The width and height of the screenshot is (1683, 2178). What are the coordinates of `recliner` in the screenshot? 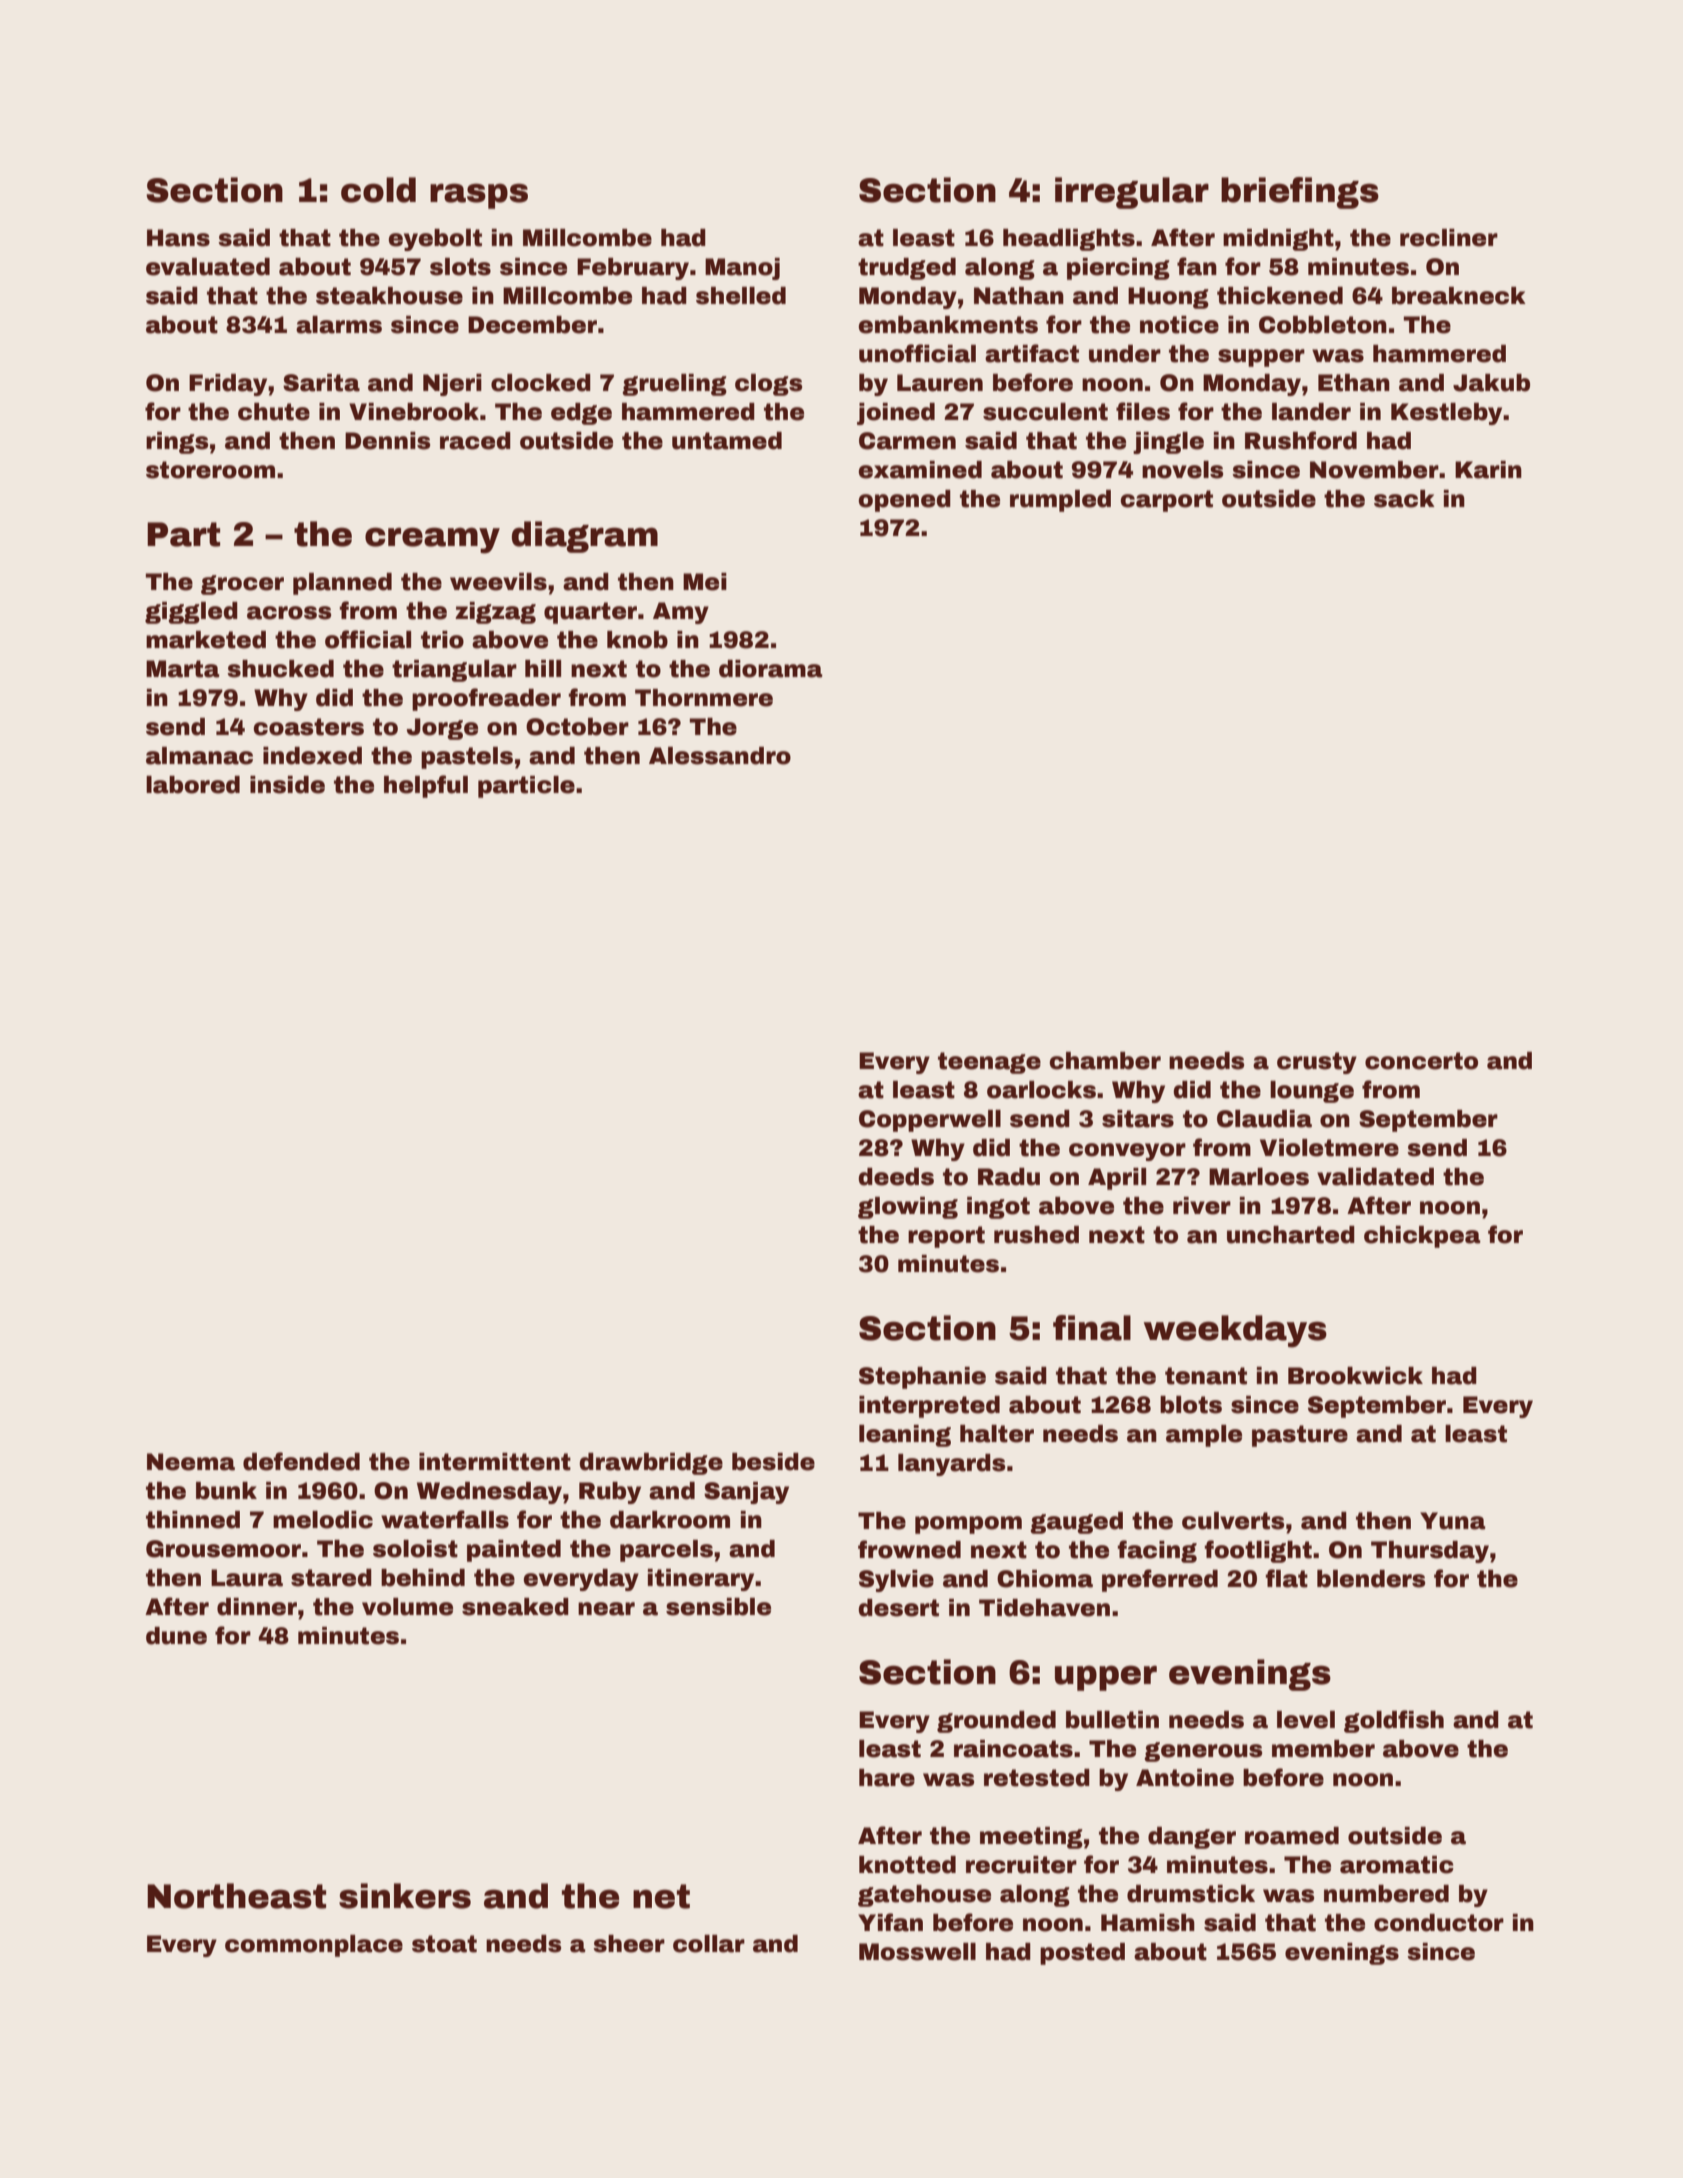 It's located at (1449, 238).
